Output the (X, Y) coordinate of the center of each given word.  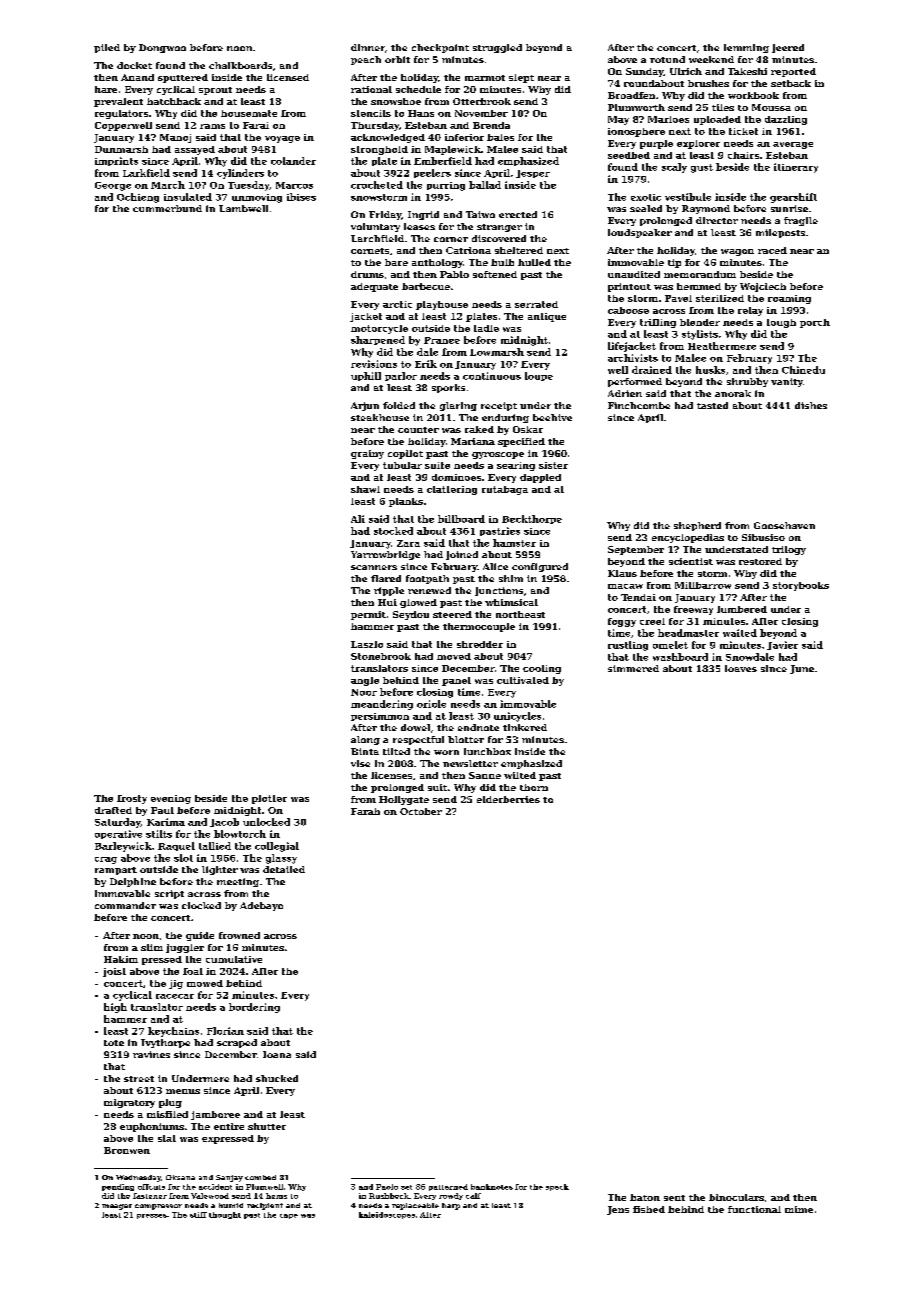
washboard (680, 657)
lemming (746, 48)
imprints (116, 161)
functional (754, 1209)
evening (171, 799)
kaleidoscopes (387, 1215)
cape (289, 1216)
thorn (534, 787)
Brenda (491, 125)
